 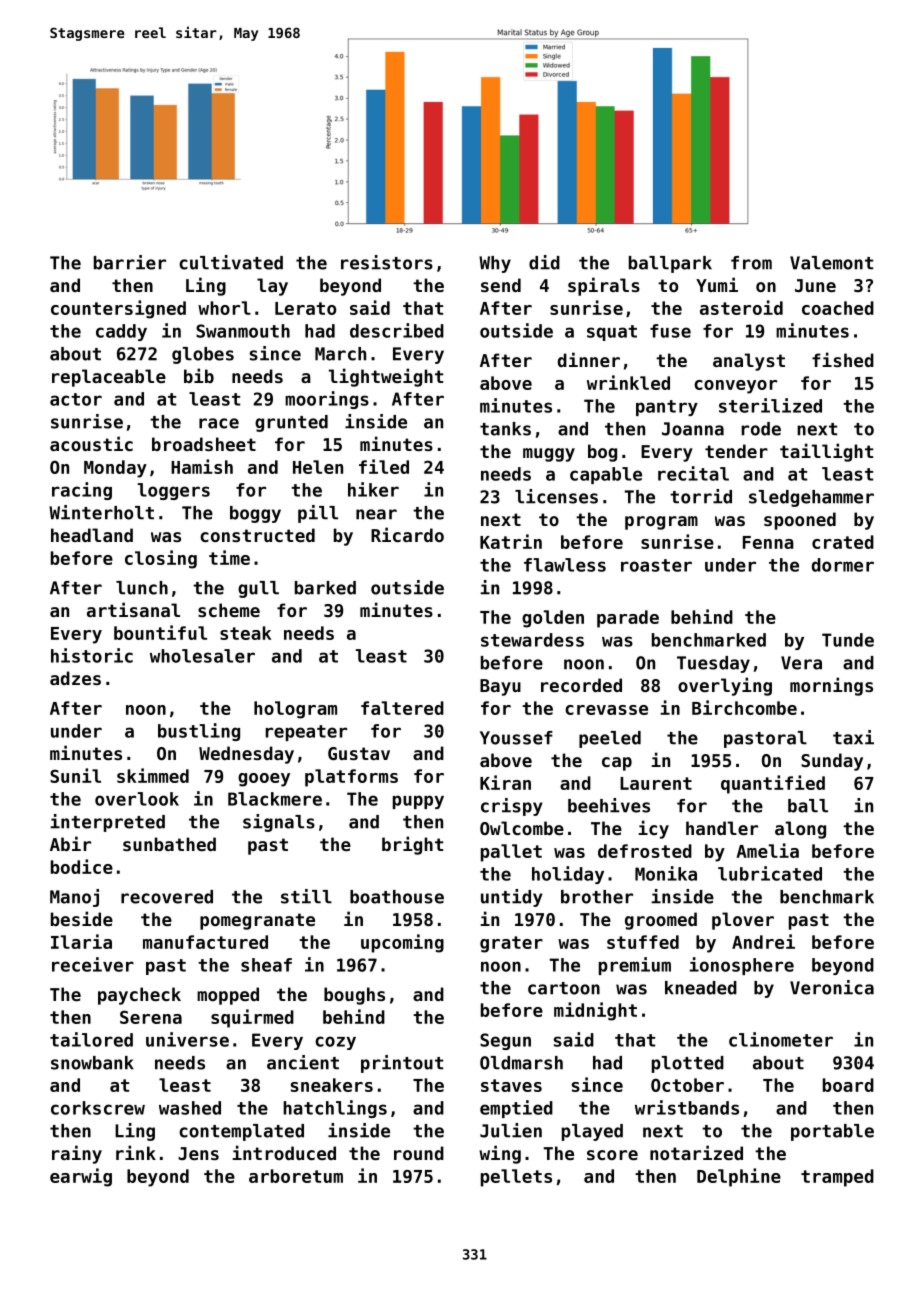 I want to click on universe, so click(x=187, y=1039).
